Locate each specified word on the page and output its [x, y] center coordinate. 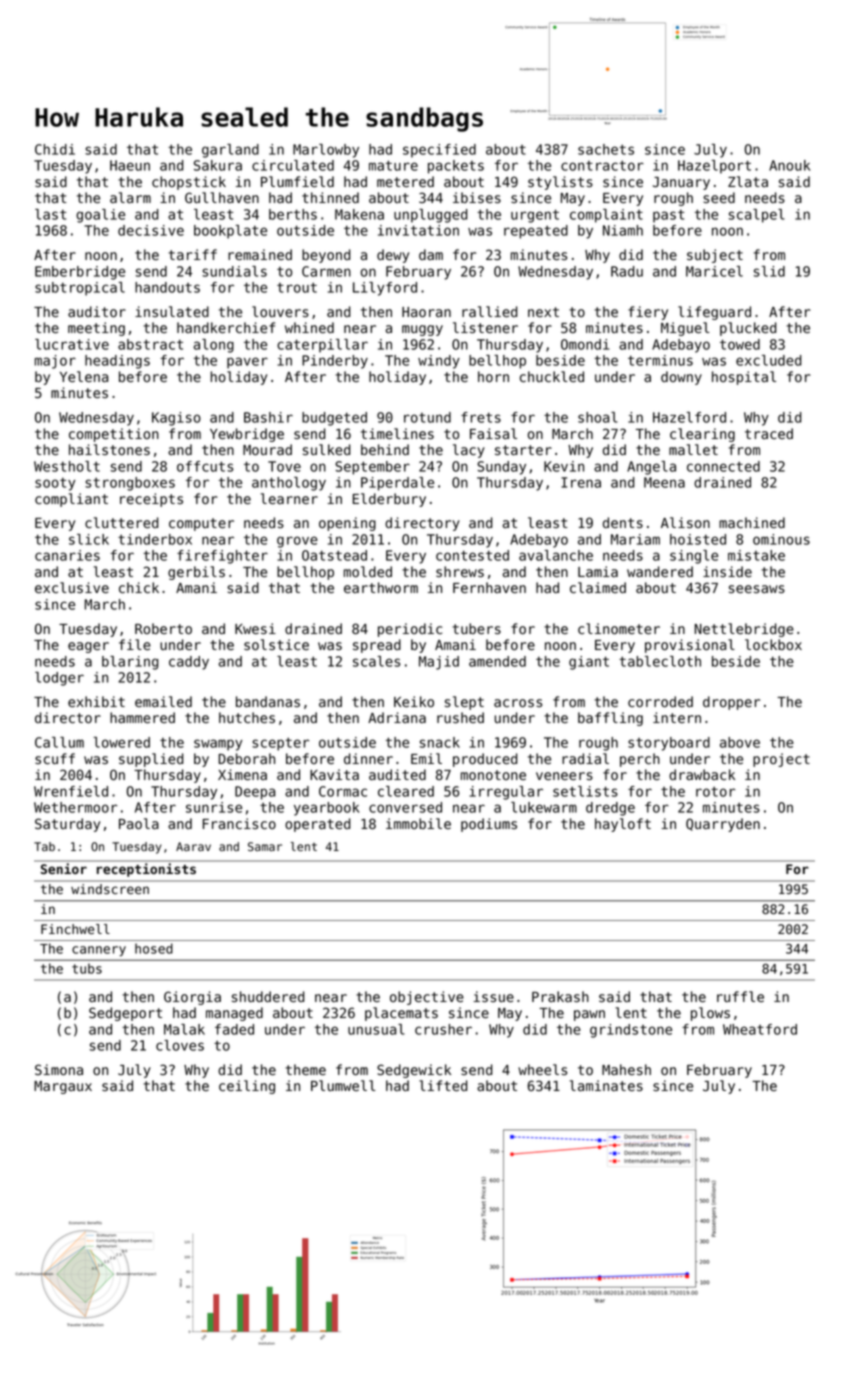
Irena [581, 482]
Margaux [63, 1087]
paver [247, 363]
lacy [469, 451]
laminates [606, 1086]
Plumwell [343, 1085]
